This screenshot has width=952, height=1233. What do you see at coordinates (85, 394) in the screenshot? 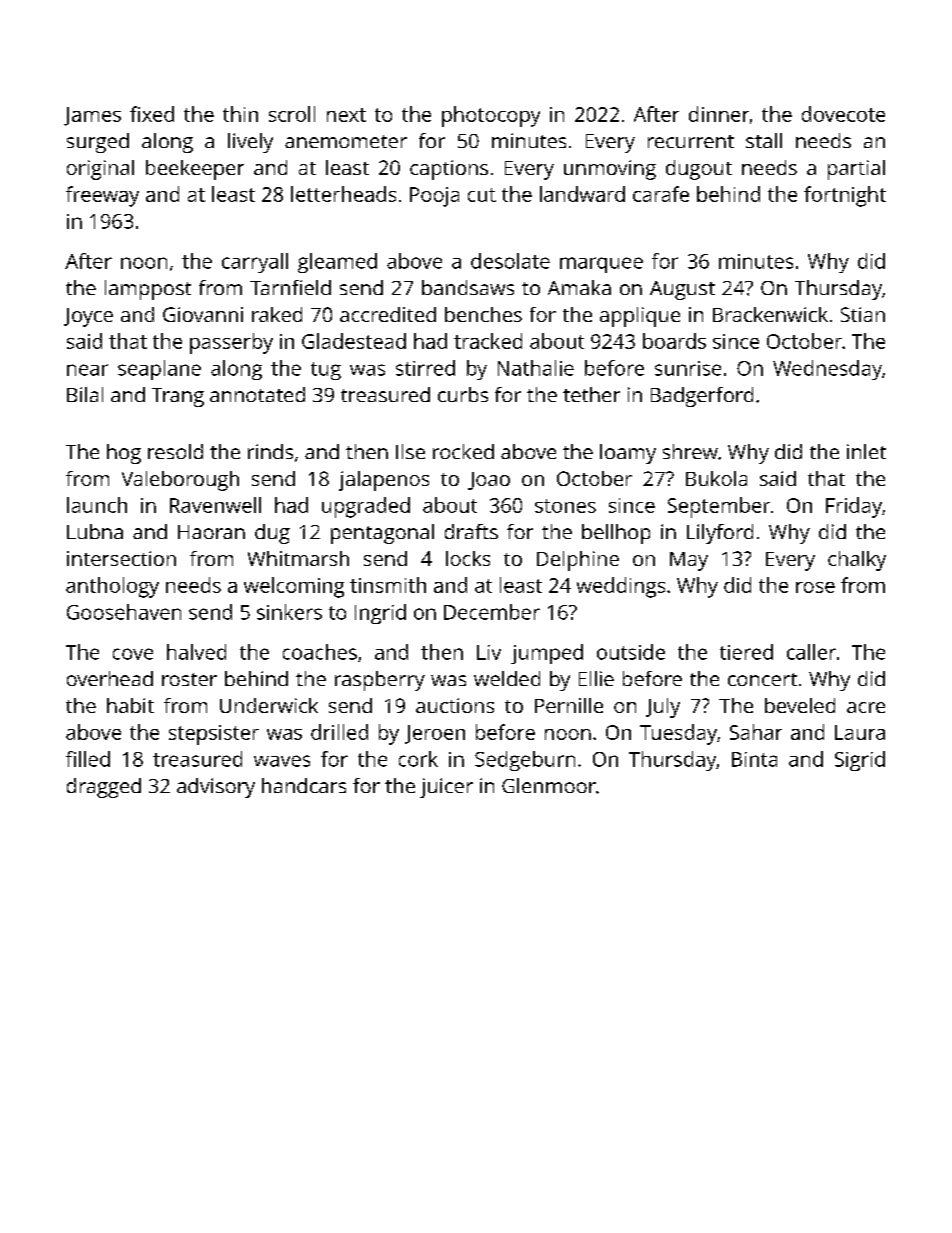
I see `Bilal` at bounding box center [85, 394].
